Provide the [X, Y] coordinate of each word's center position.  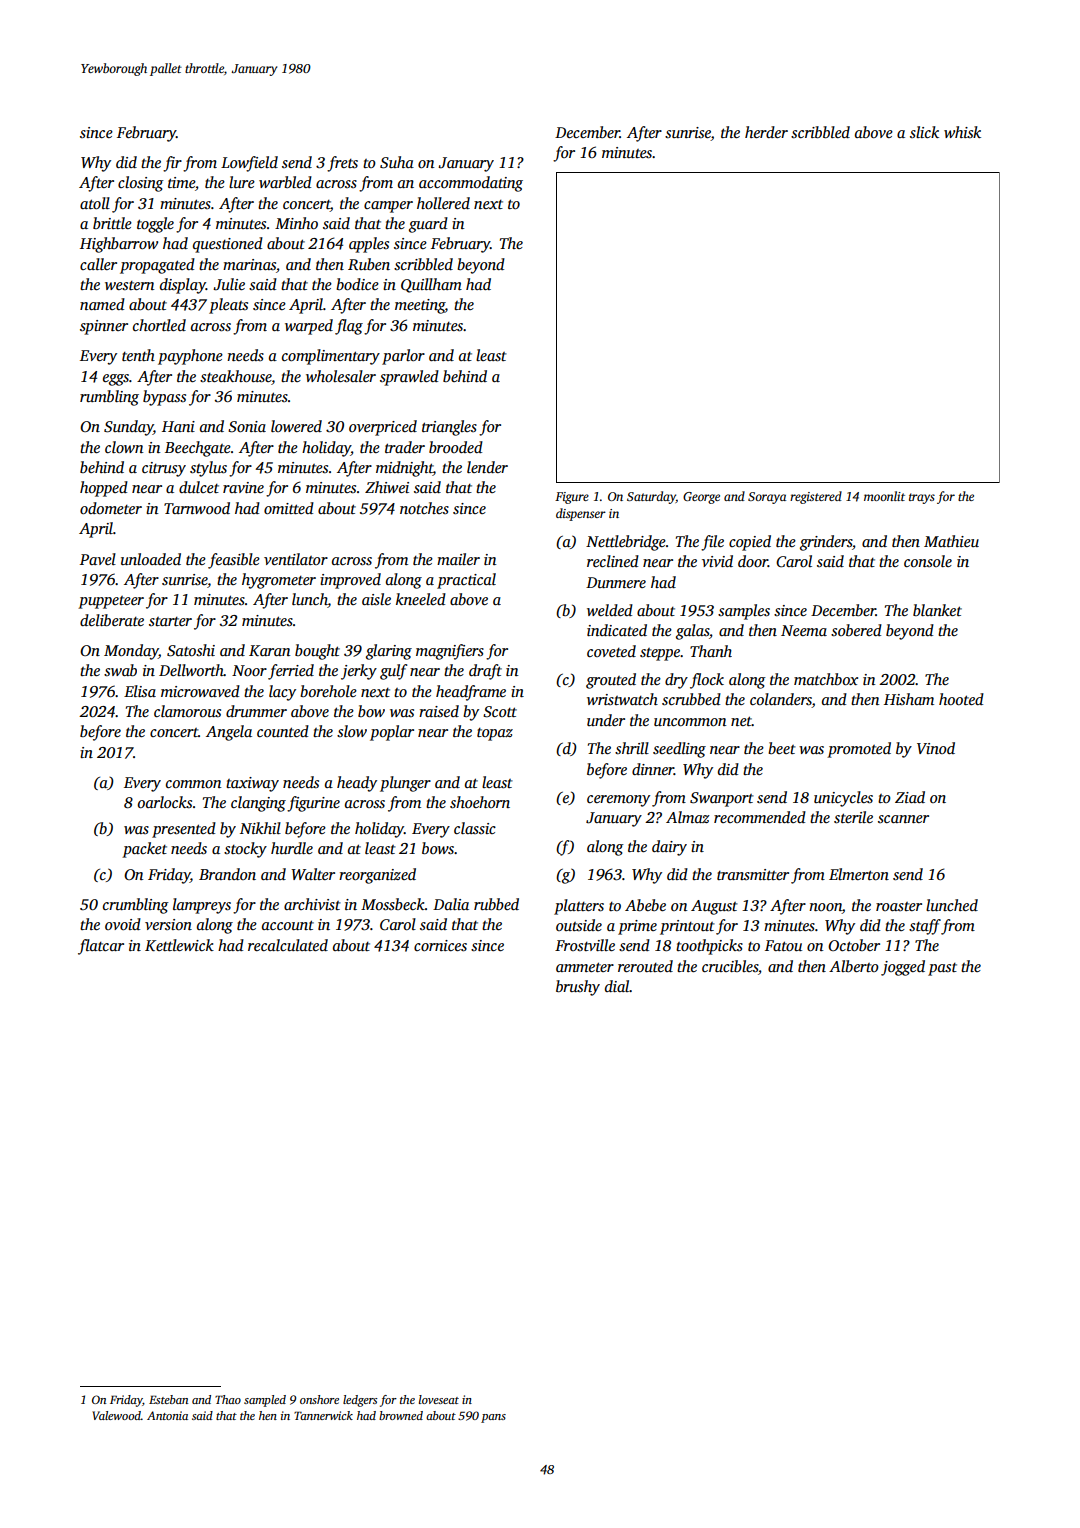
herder [766, 132]
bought [317, 652]
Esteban [168, 1399]
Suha [397, 162]
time [181, 182]
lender [487, 467]
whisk [962, 132]
